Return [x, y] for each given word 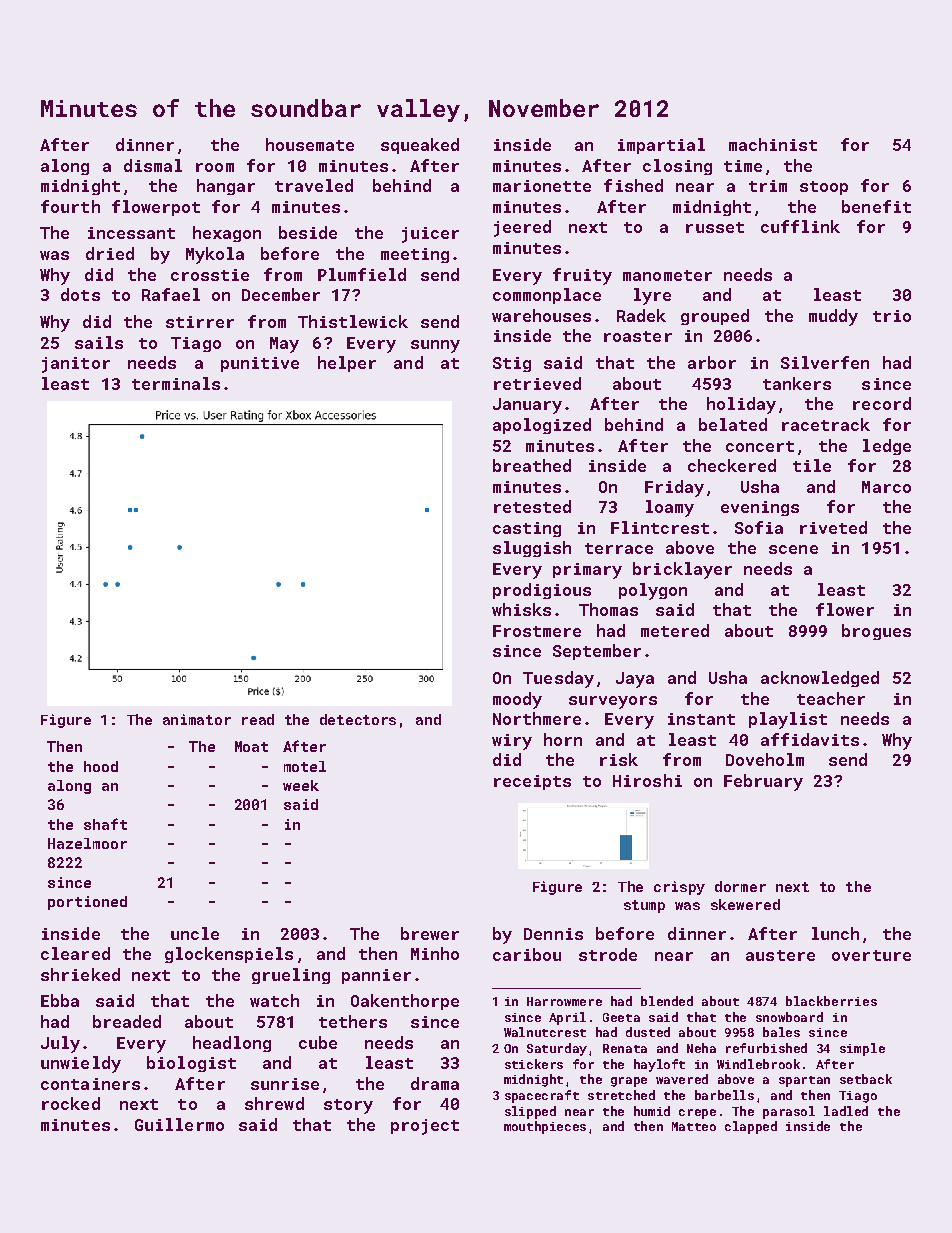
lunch [835, 933]
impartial [661, 146]
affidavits [810, 739]
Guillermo [179, 1124]
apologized [542, 426]
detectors [358, 719]
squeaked [420, 146]
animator [197, 719]
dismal [153, 165]
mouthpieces [545, 1127]
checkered [732, 465]
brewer [430, 933]
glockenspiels [229, 955]
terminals [176, 383]
